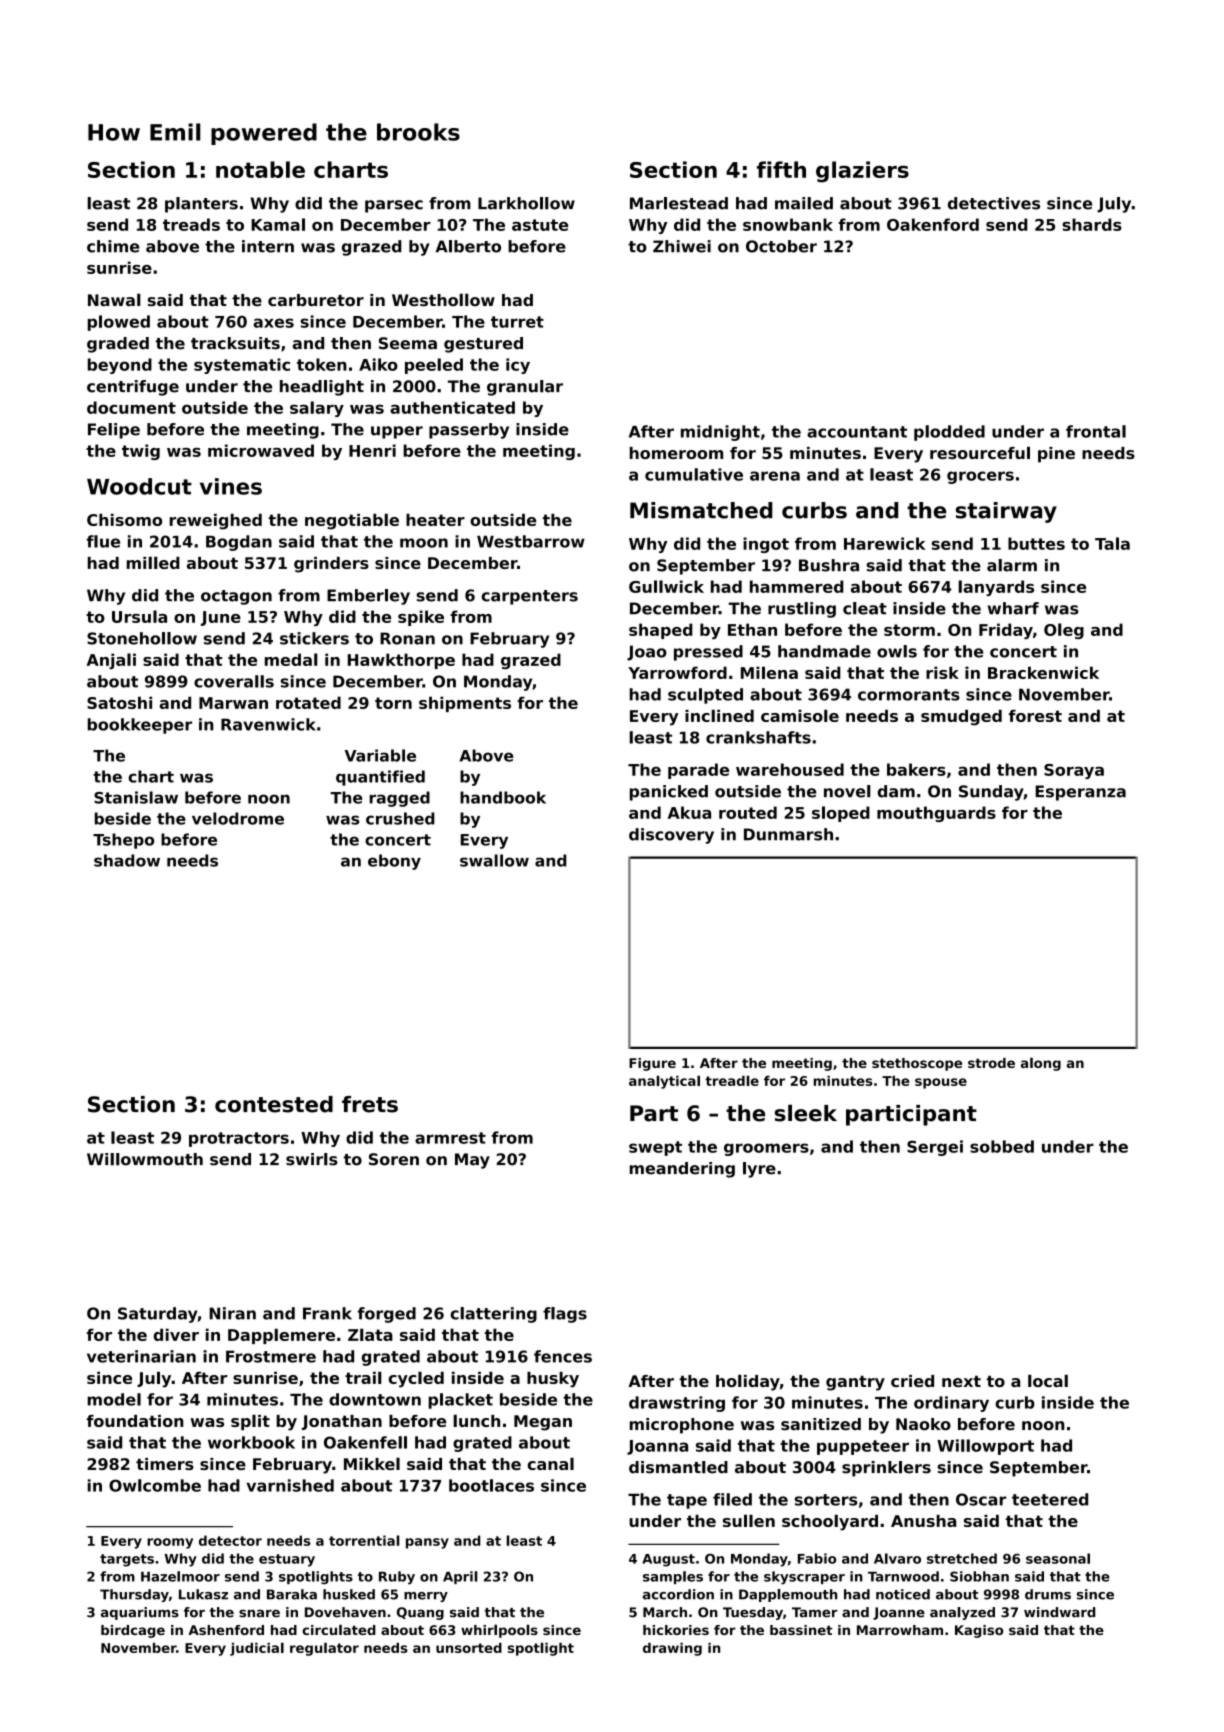  Describe the element at coordinates (364, 1540) in the screenshot. I see `torrential` at that location.
